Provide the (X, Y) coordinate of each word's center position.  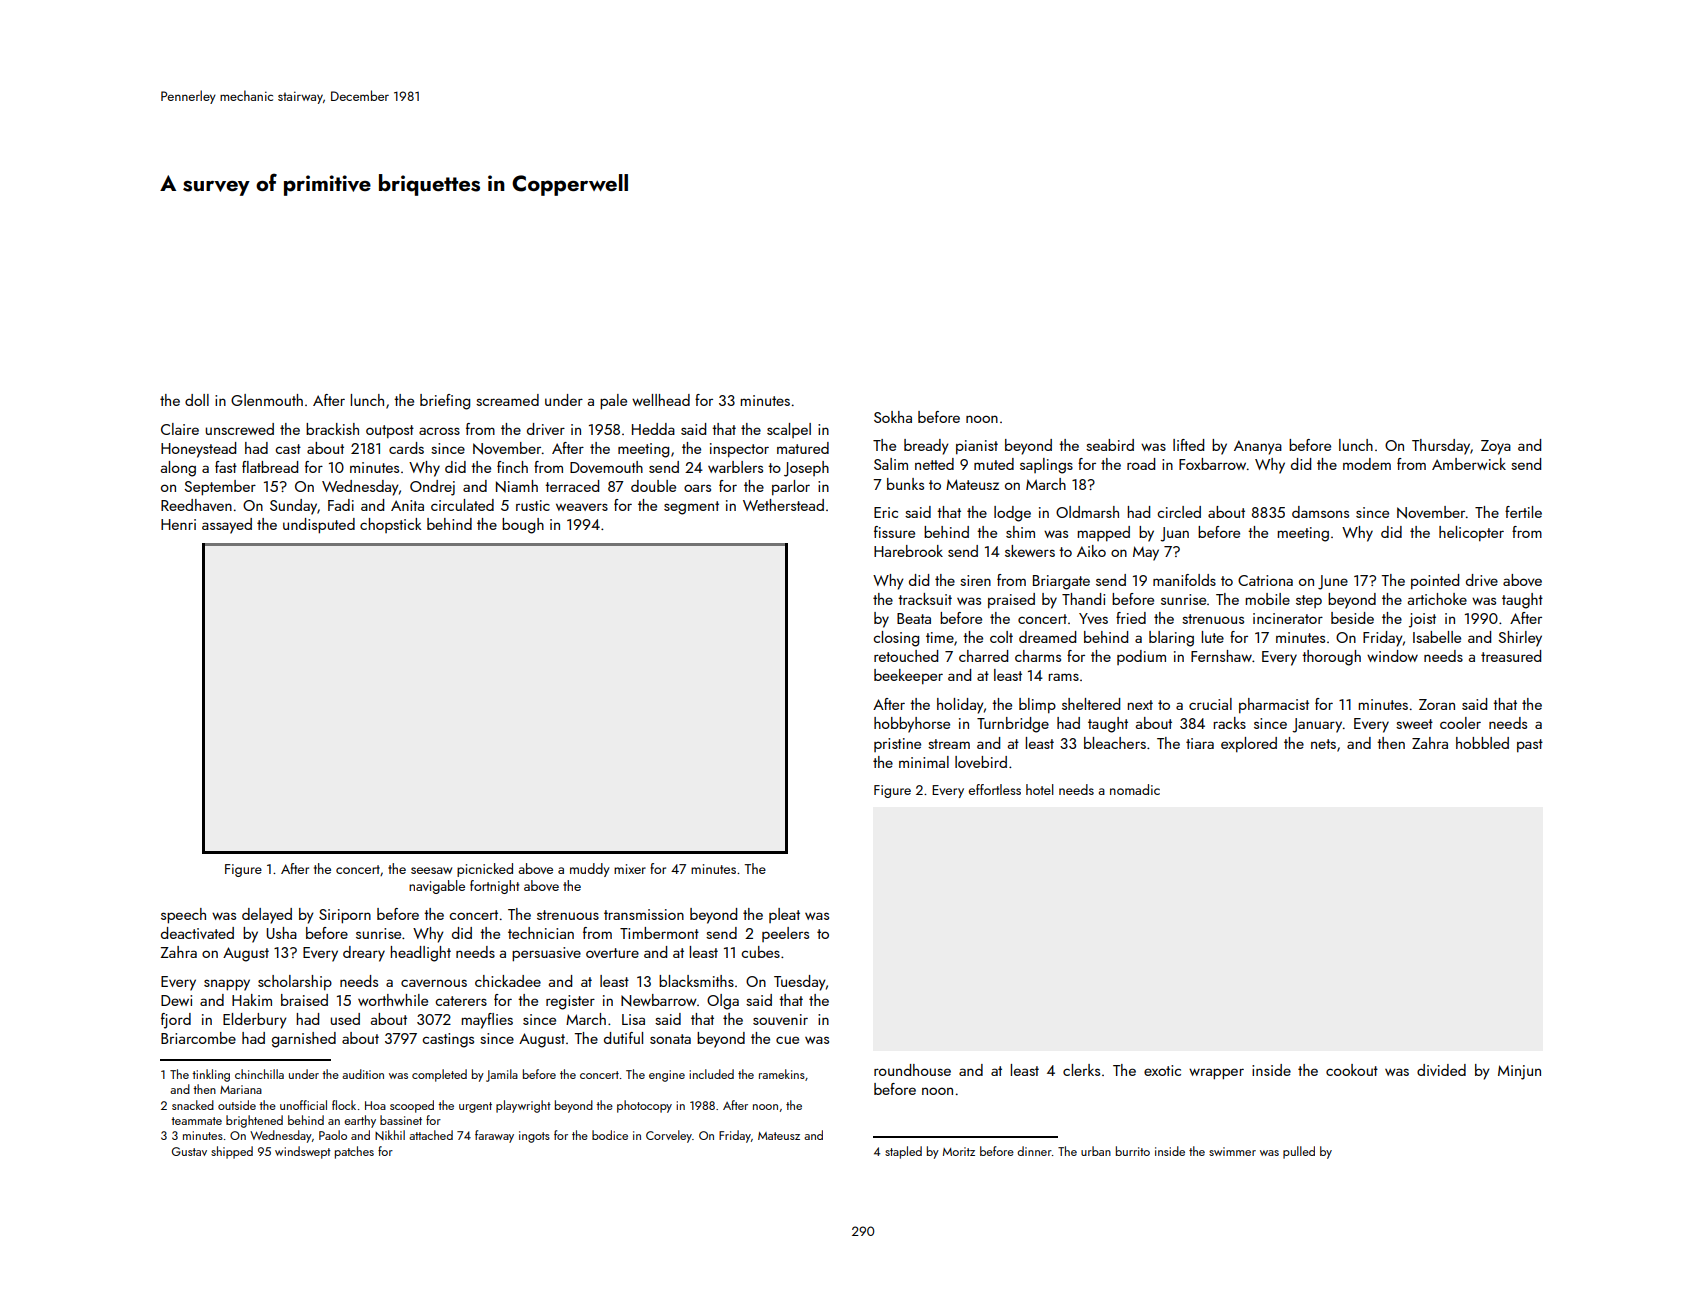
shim (1020, 532)
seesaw (431, 870)
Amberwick (1469, 464)
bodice (610, 1135)
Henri (178, 524)
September (220, 488)
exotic (1162, 1070)
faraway (494, 1136)
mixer (630, 869)
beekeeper (908, 676)
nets (1323, 744)
